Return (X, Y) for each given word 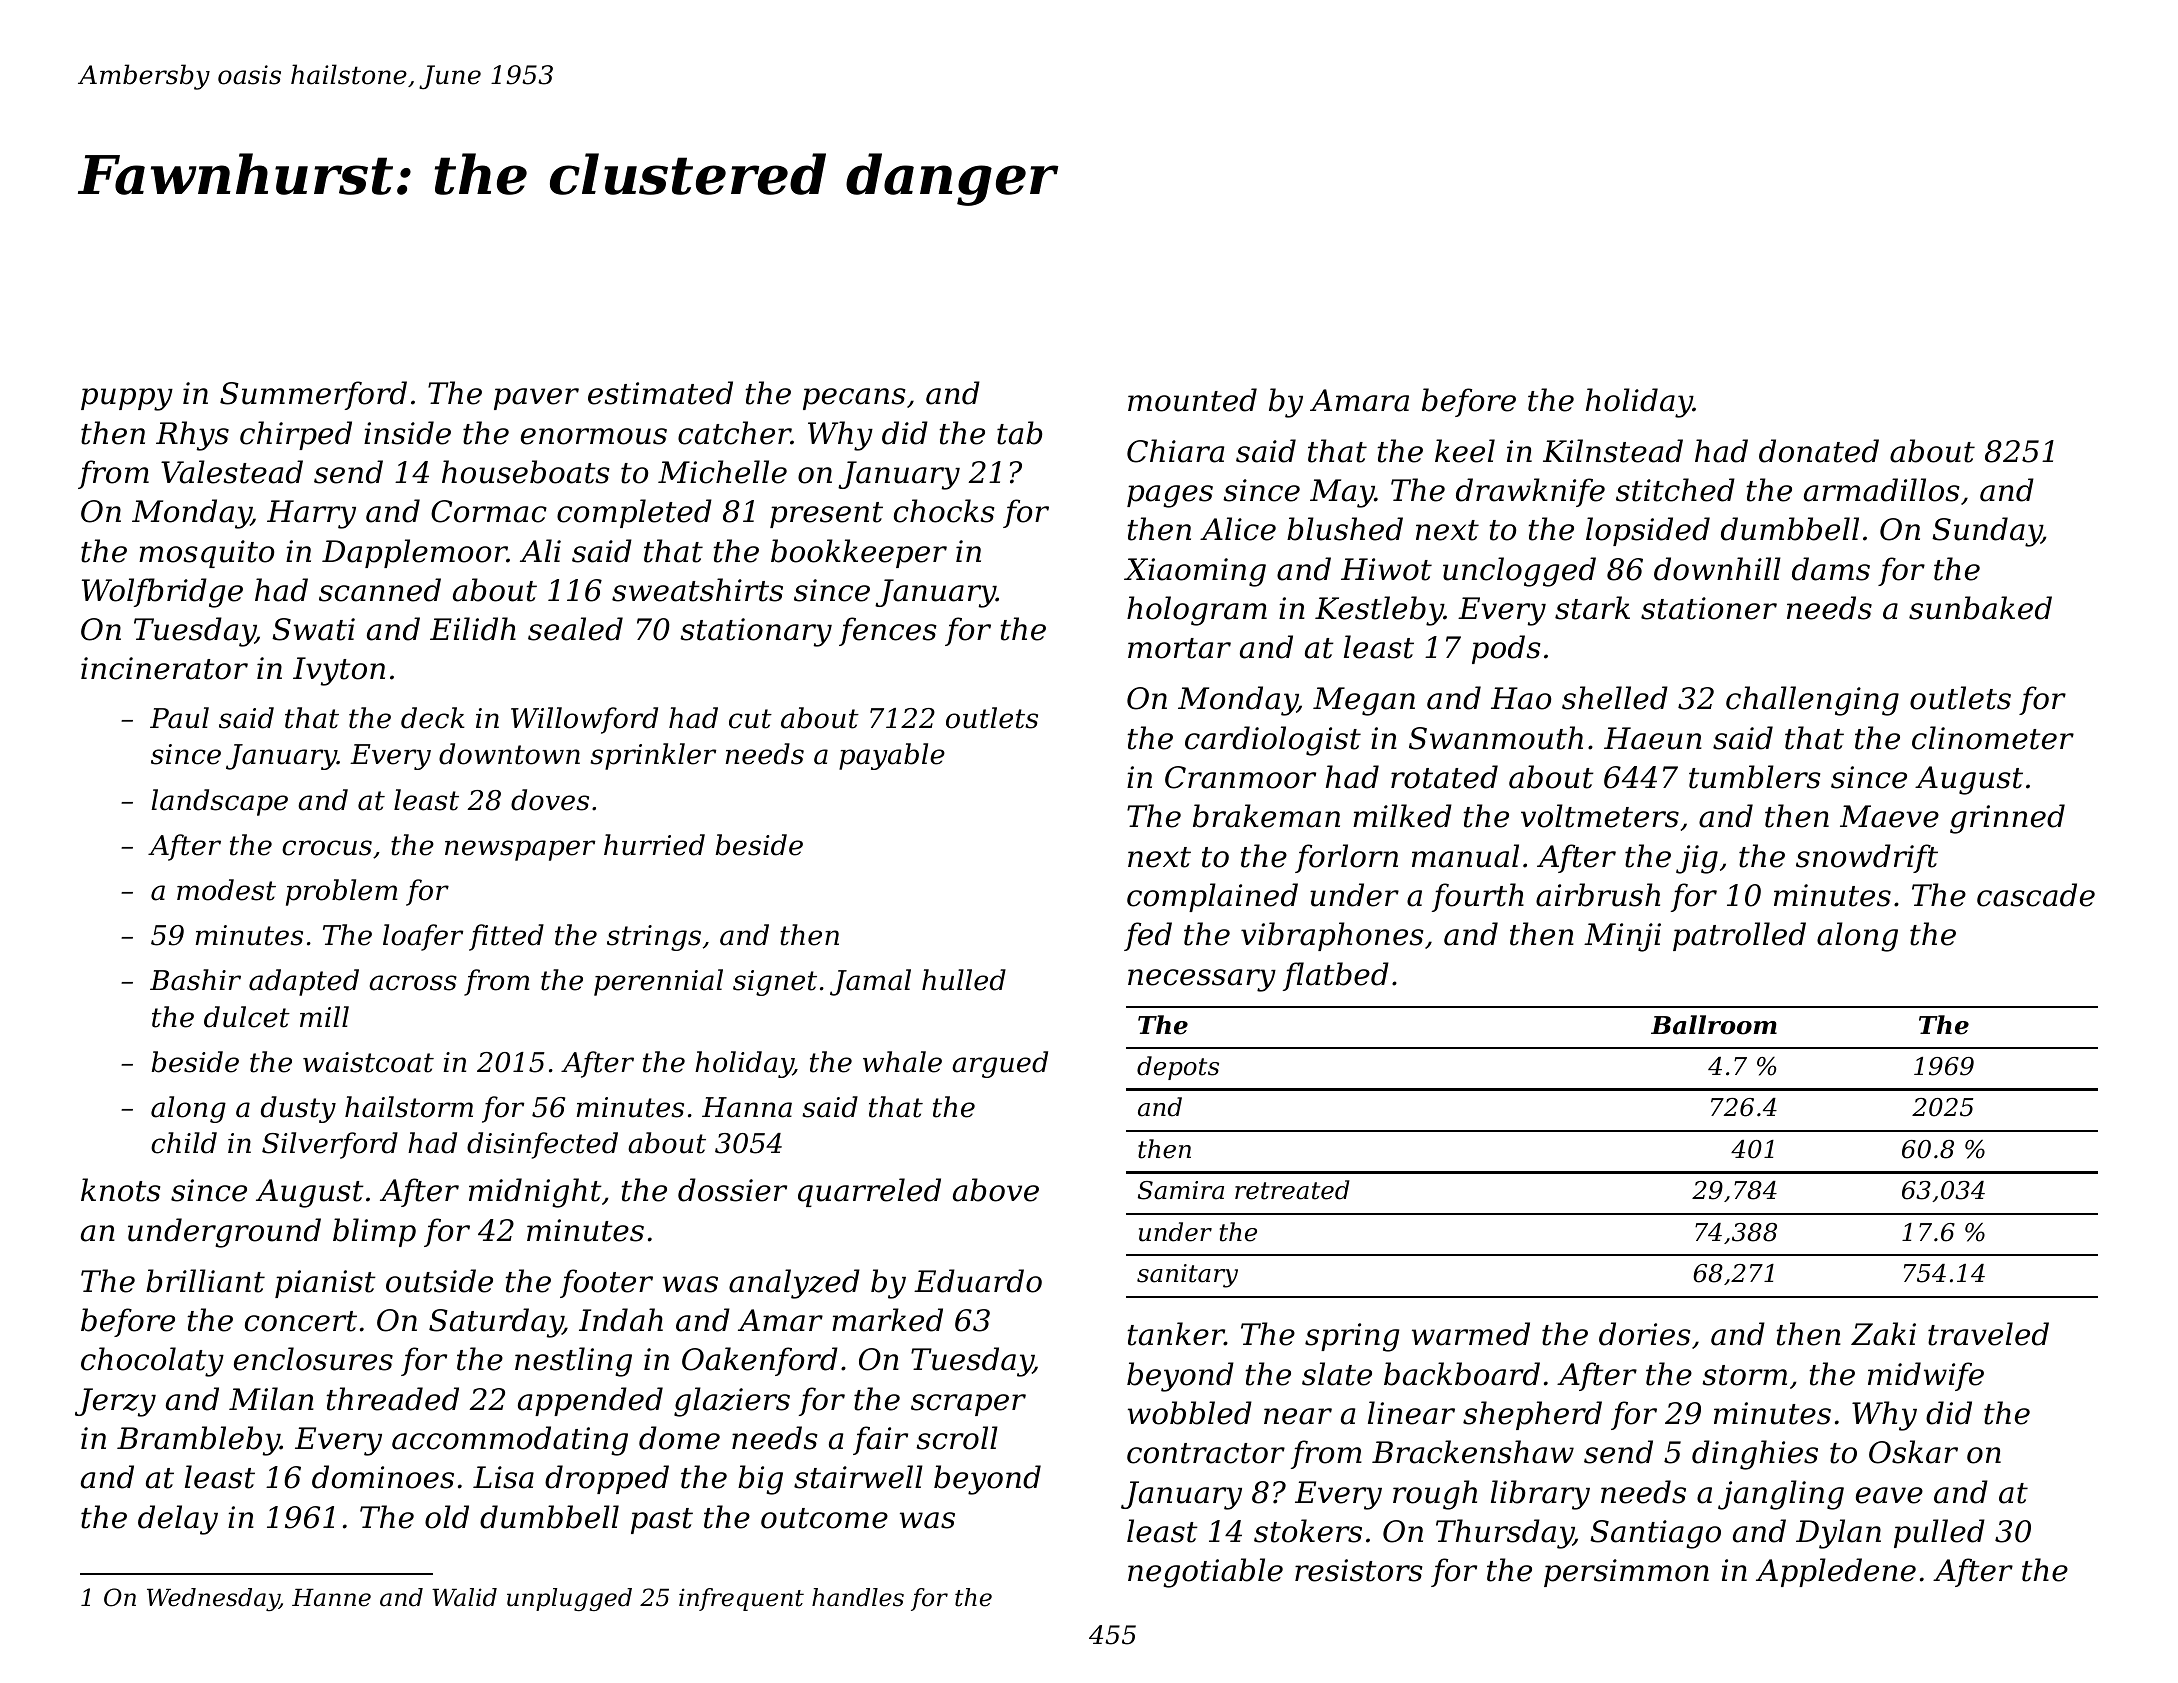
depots (1178, 1068)
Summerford (313, 395)
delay (178, 1520)
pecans (854, 399)
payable (892, 756)
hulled (964, 980)
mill (324, 1016)
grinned (2007, 819)
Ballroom (1714, 1025)
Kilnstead (1613, 451)
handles (858, 1597)
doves (550, 800)
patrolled (1739, 936)
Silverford (330, 1145)
